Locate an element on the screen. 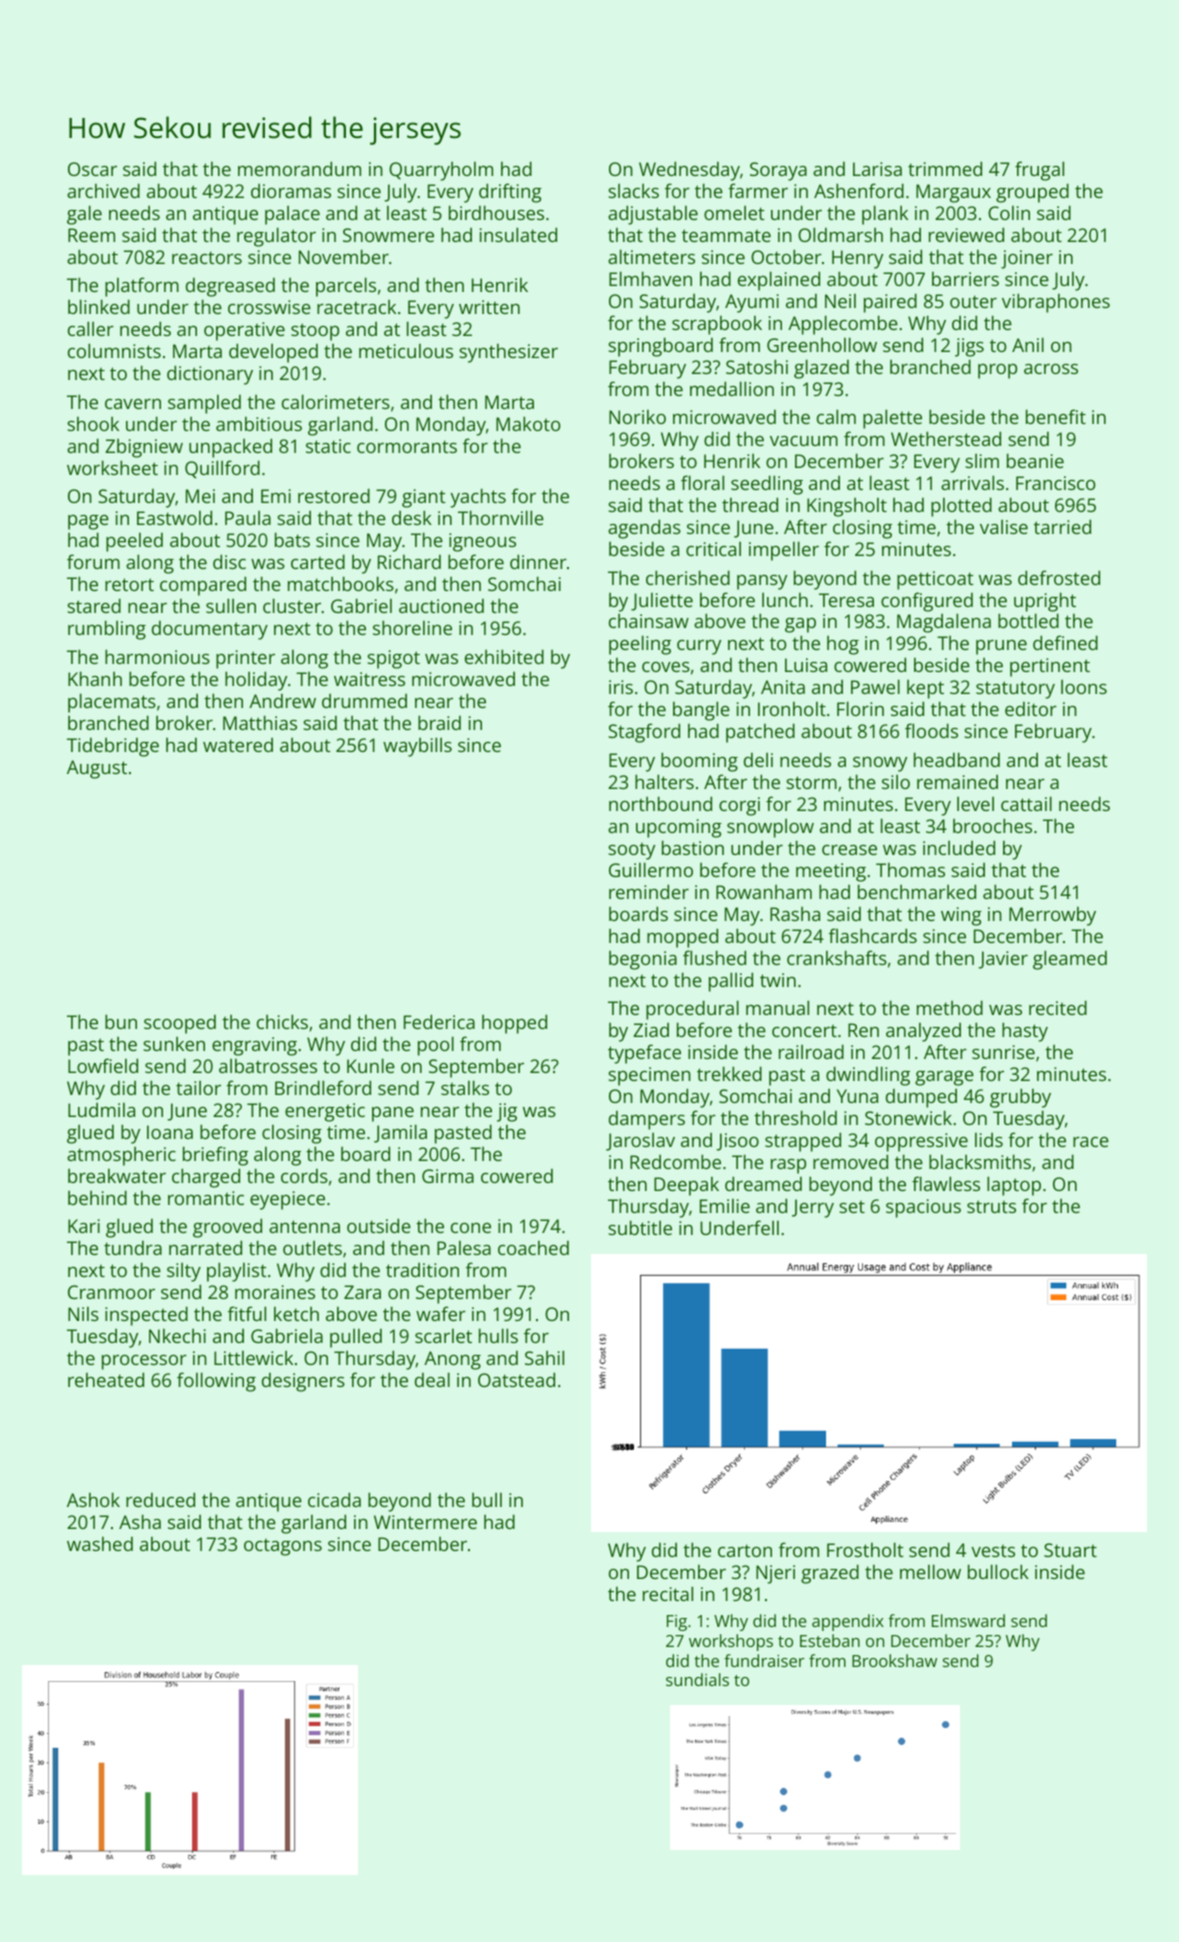 This screenshot has height=1942, width=1179. Girma is located at coordinates (448, 1176).
